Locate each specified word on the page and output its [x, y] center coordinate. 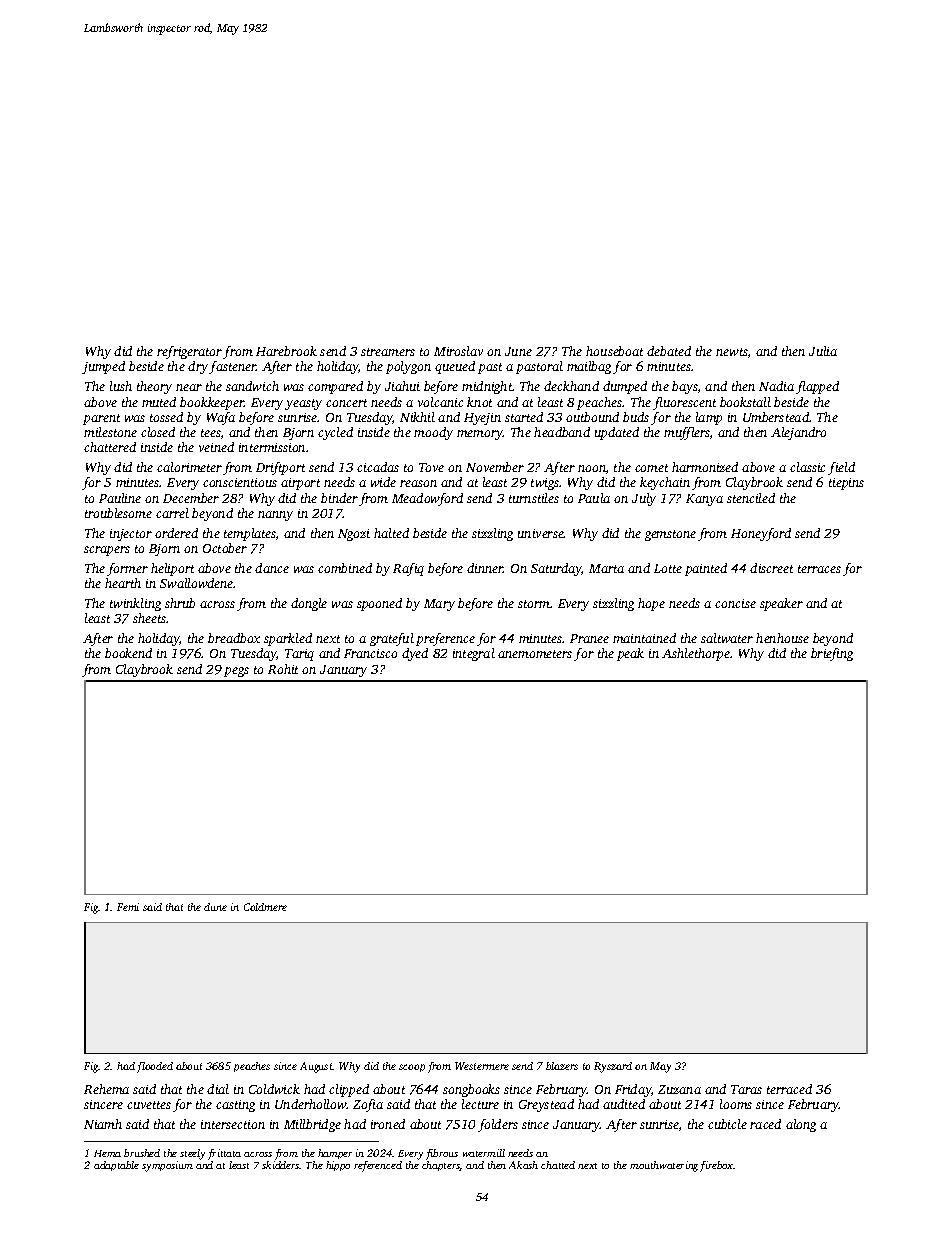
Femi [128, 907]
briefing [832, 654]
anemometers [535, 654]
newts [732, 352]
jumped [103, 367]
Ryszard [613, 1067]
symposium [167, 1166]
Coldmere [265, 907]
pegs [236, 672]
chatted [558, 1165]
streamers [388, 352]
